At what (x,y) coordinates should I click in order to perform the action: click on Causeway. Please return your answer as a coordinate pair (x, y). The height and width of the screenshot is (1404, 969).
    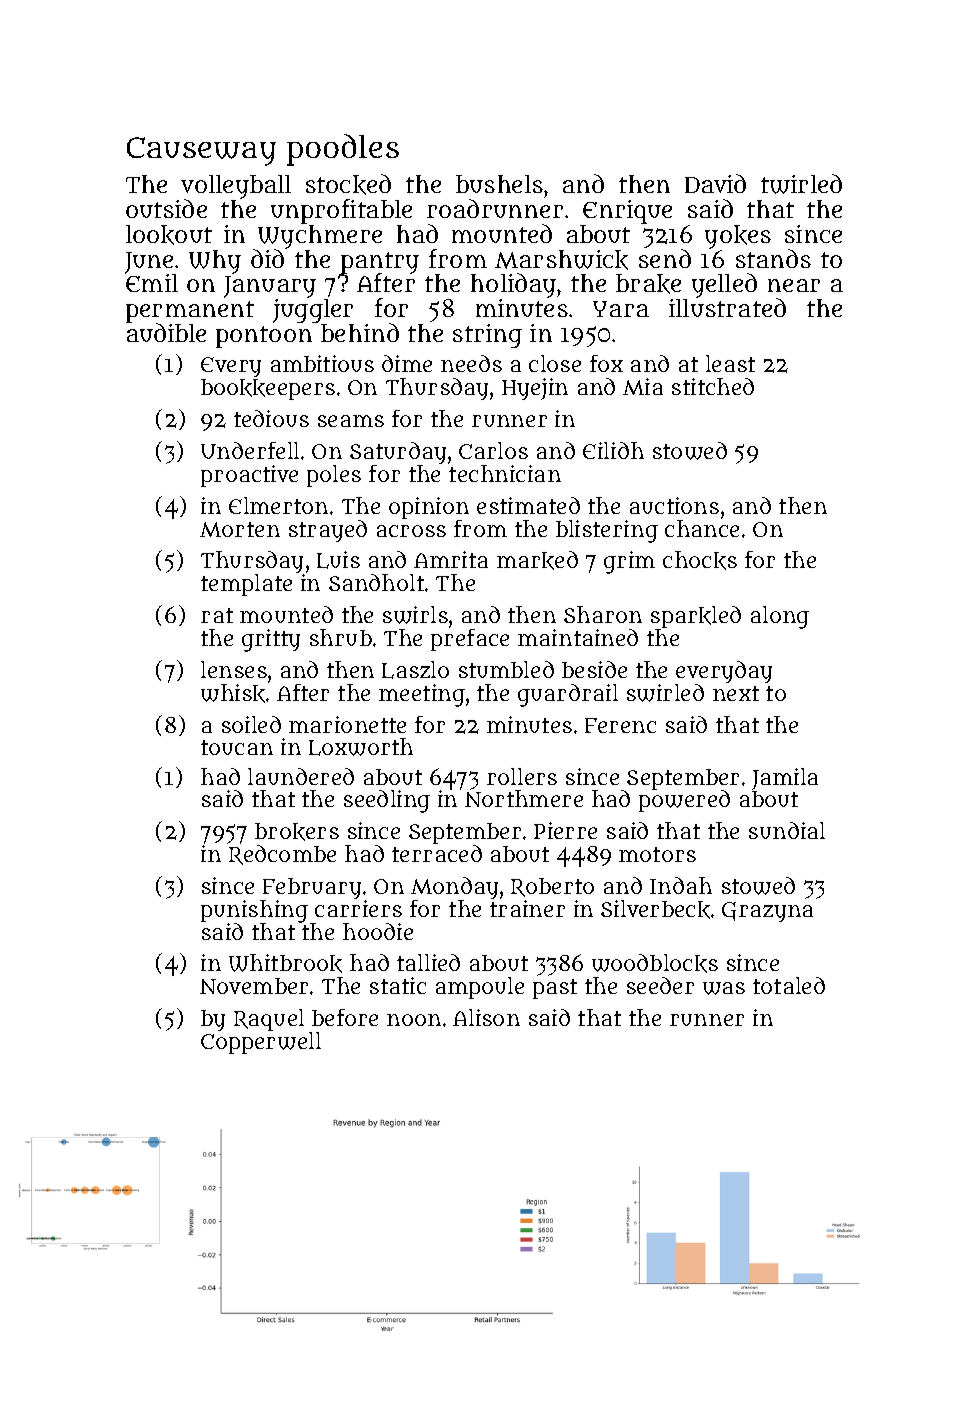
    Looking at the image, I should click on (201, 151).
